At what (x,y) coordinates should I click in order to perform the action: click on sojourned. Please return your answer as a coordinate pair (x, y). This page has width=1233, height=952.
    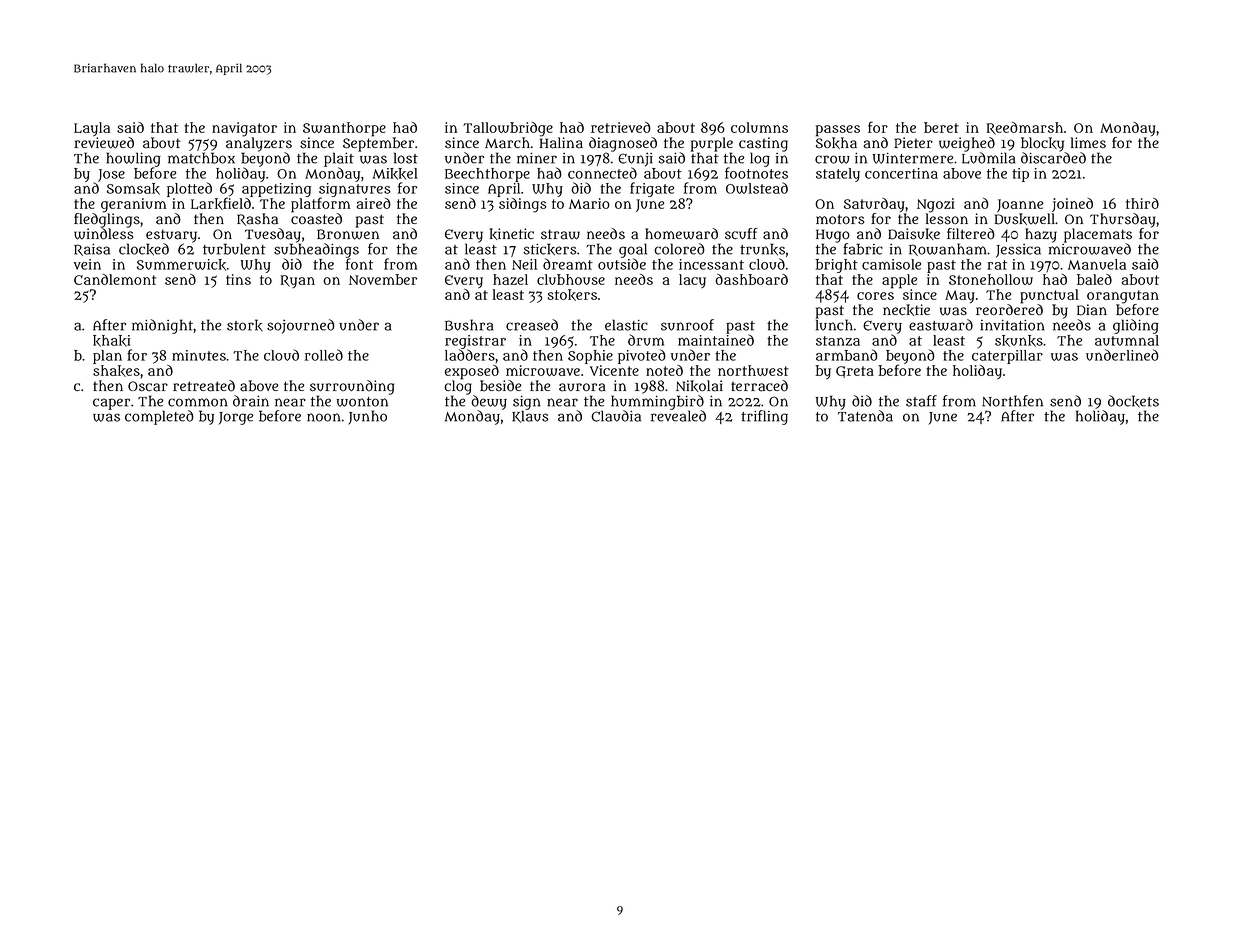
    Looking at the image, I should click on (301, 326).
